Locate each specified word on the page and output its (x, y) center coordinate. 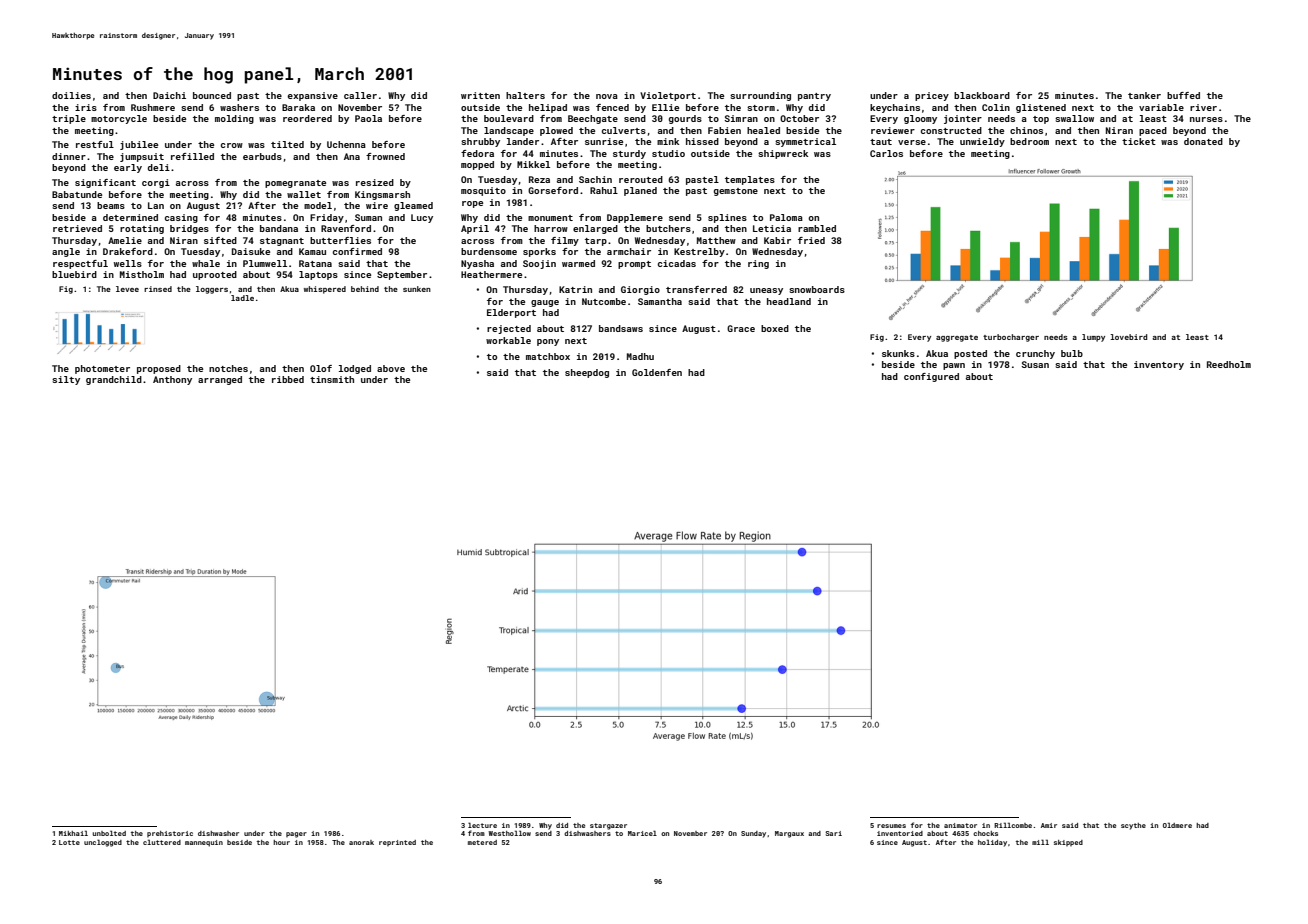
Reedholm (1229, 364)
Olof (321, 368)
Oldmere (1177, 825)
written (480, 95)
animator (960, 825)
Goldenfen (657, 372)
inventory (1159, 365)
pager (296, 835)
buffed (1183, 95)
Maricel (642, 833)
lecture (482, 825)
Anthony (172, 380)
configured (931, 377)
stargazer (608, 826)
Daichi (169, 95)
